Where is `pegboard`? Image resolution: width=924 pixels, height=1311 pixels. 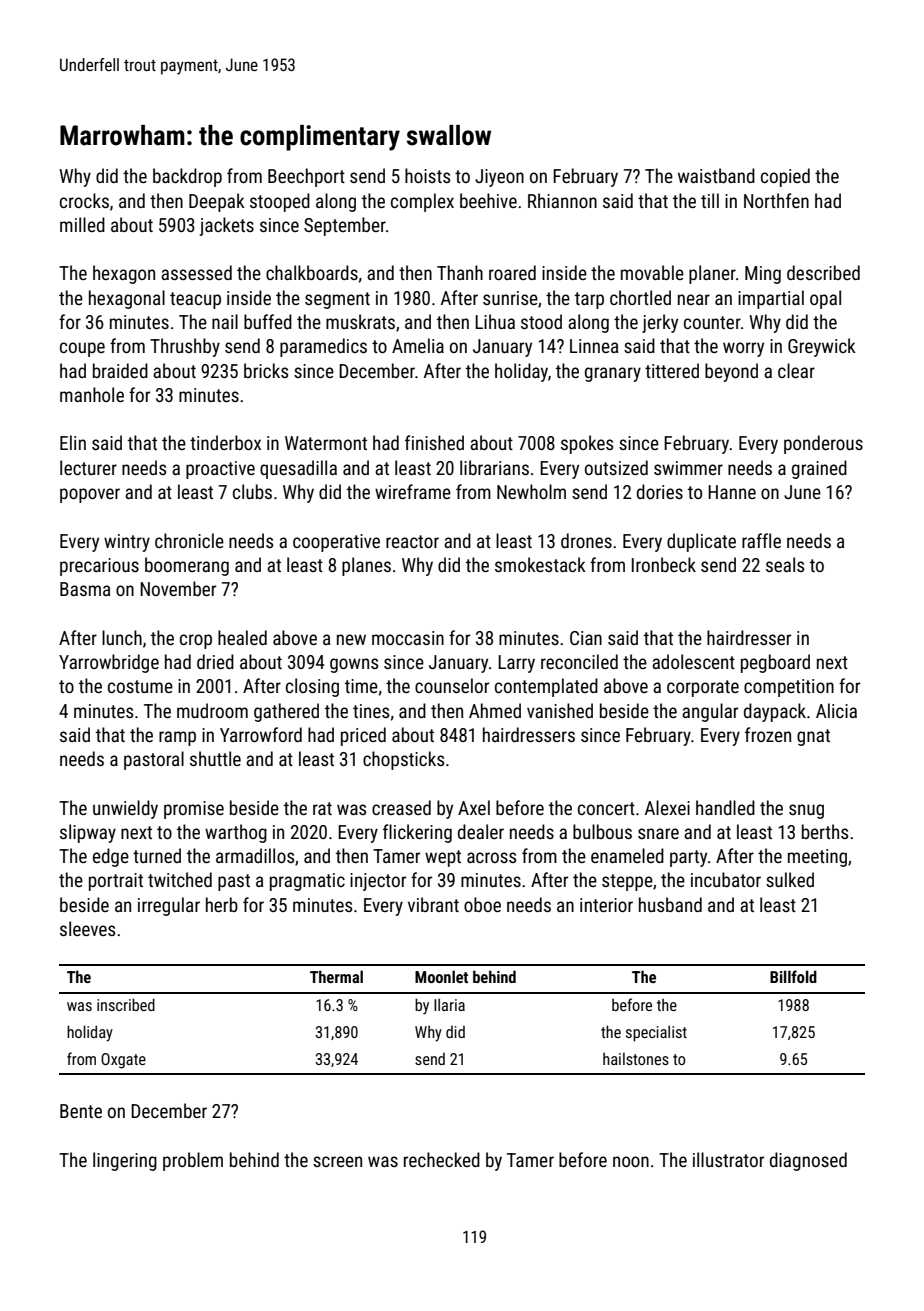
pegboard is located at coordinates (775, 663).
